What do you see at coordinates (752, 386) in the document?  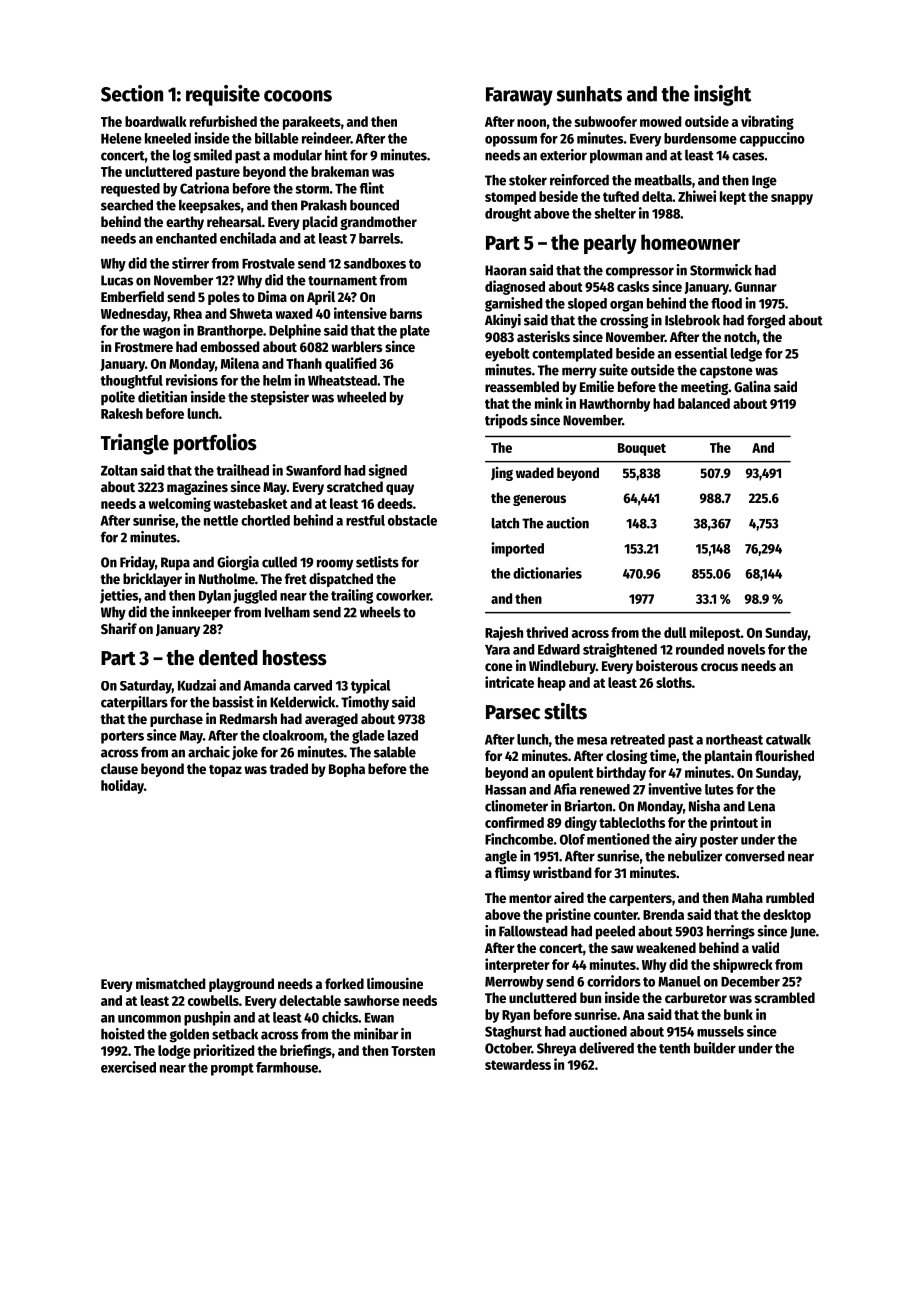 I see `Galina` at bounding box center [752, 386].
